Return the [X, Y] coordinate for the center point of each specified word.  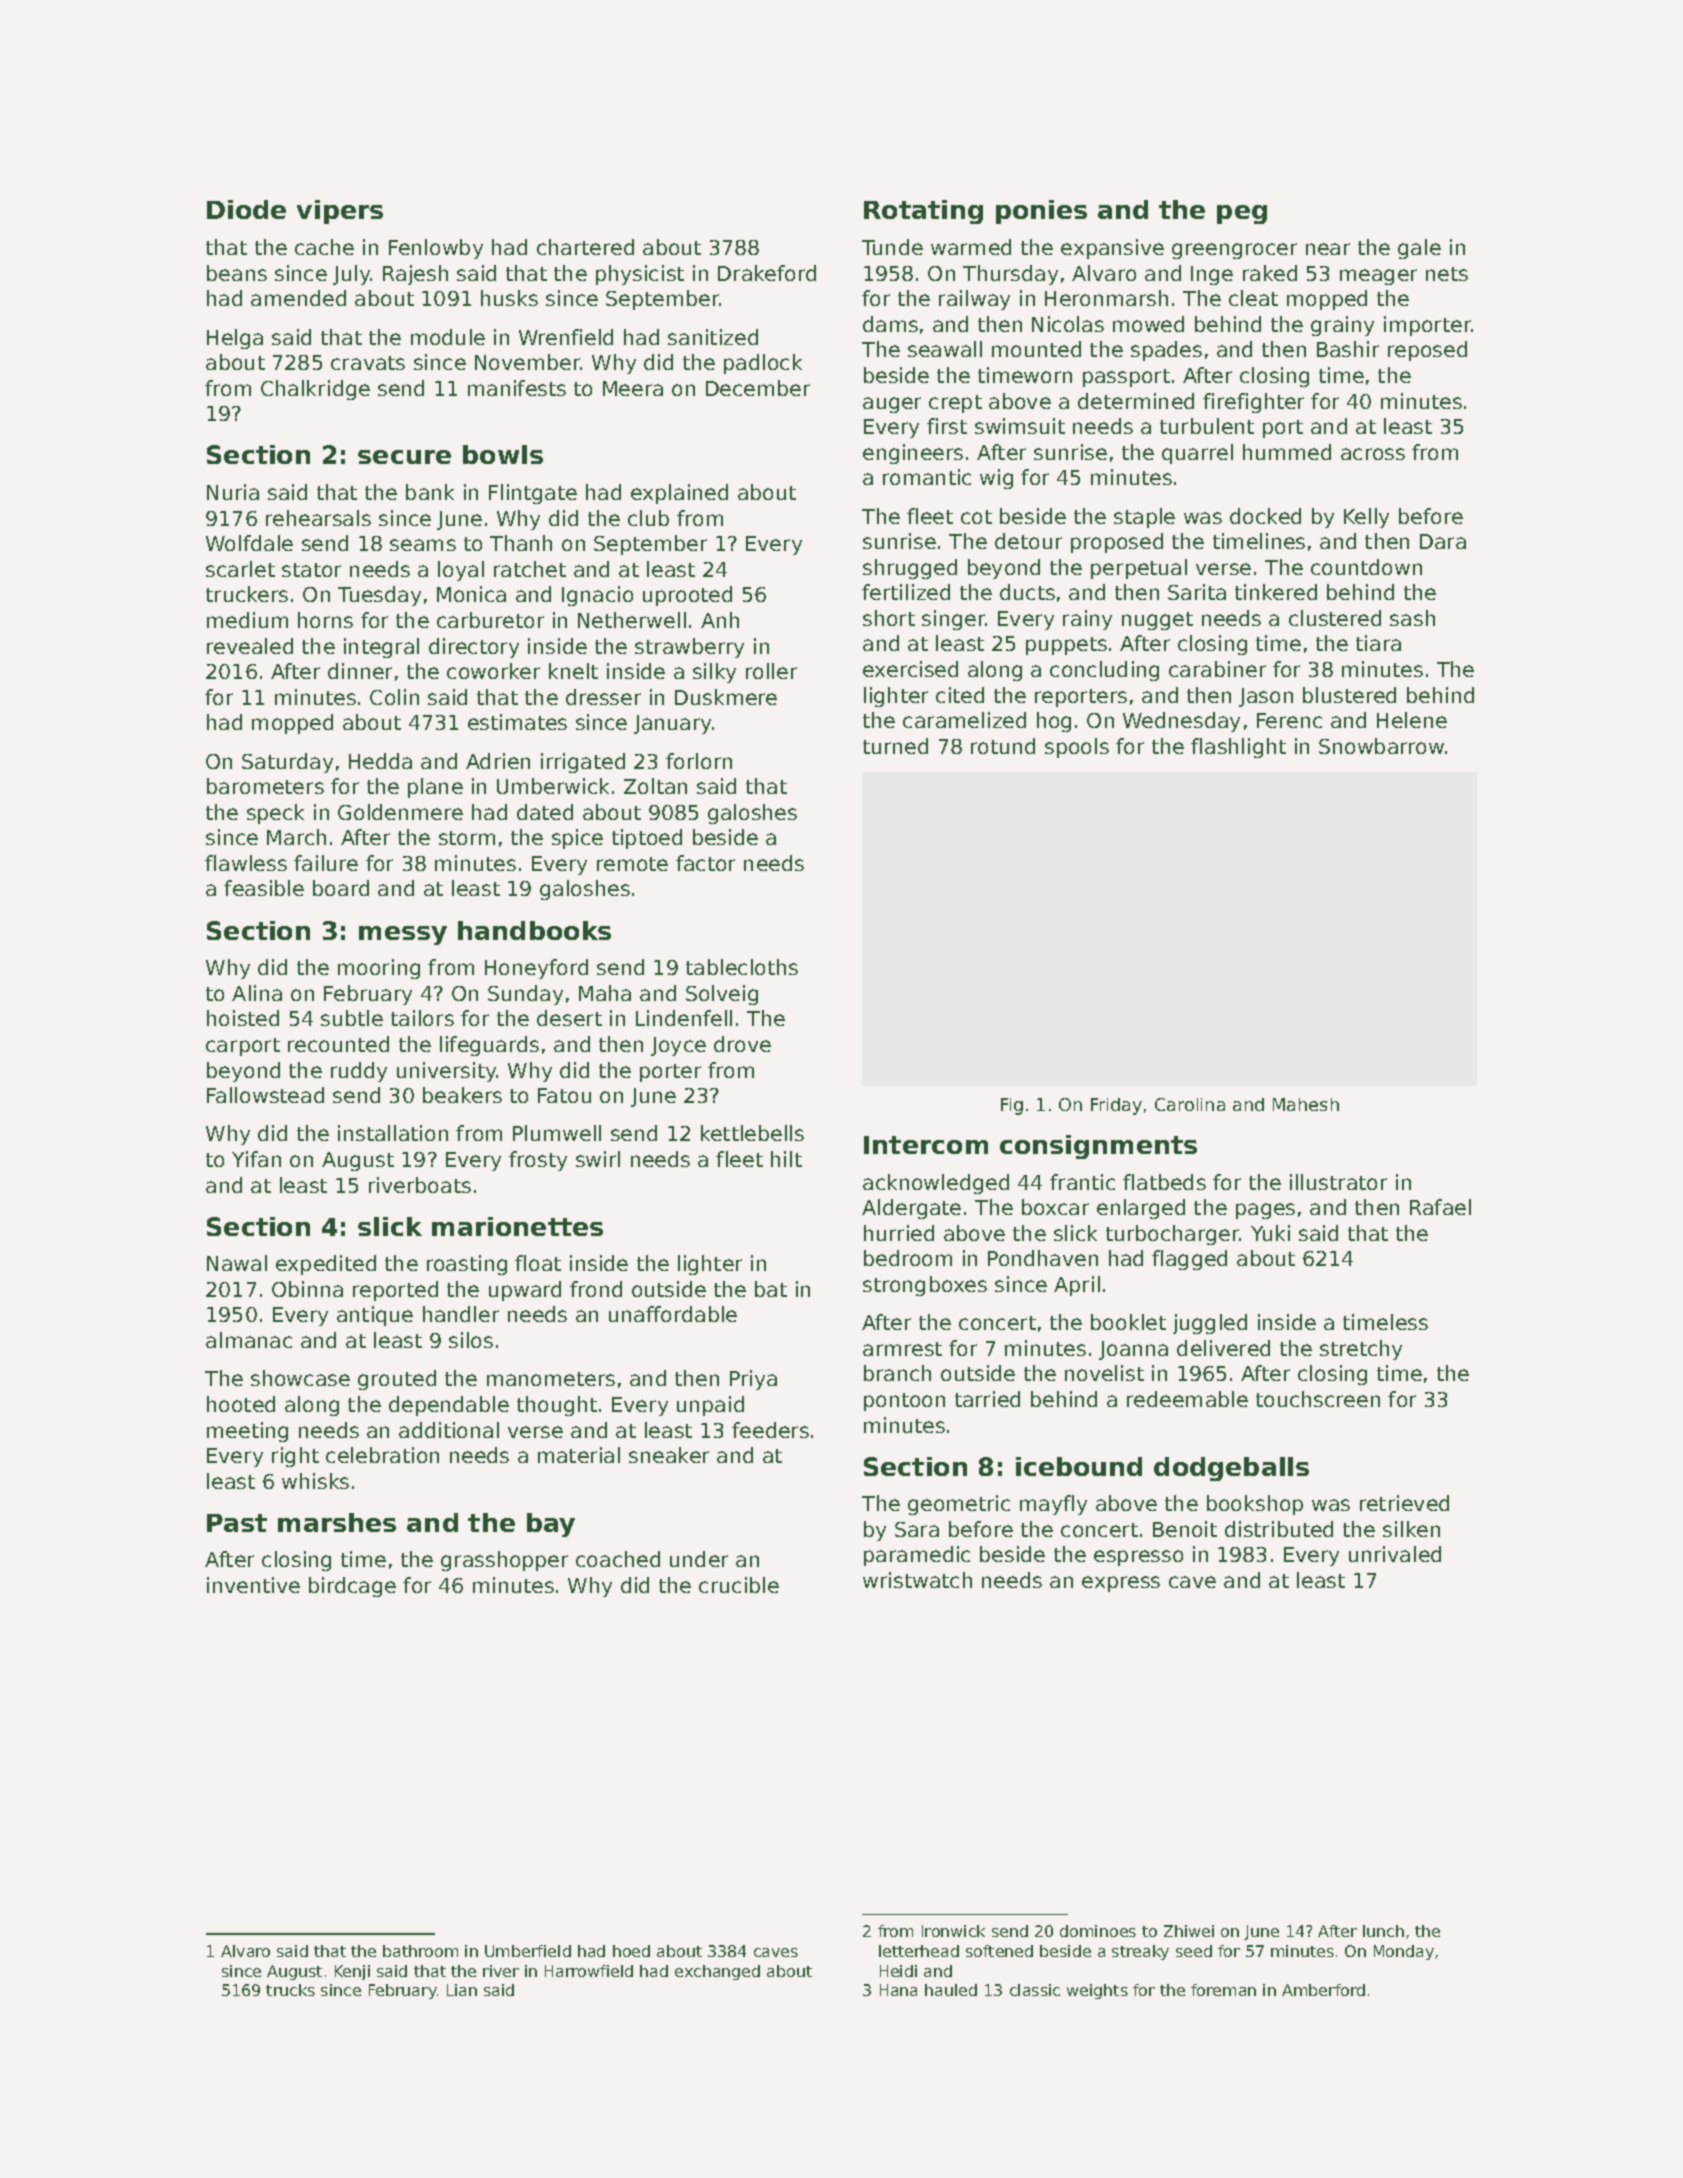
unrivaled [1395, 1554]
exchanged [717, 1972]
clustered [1335, 618]
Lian [462, 1990]
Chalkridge [315, 390]
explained [679, 494]
